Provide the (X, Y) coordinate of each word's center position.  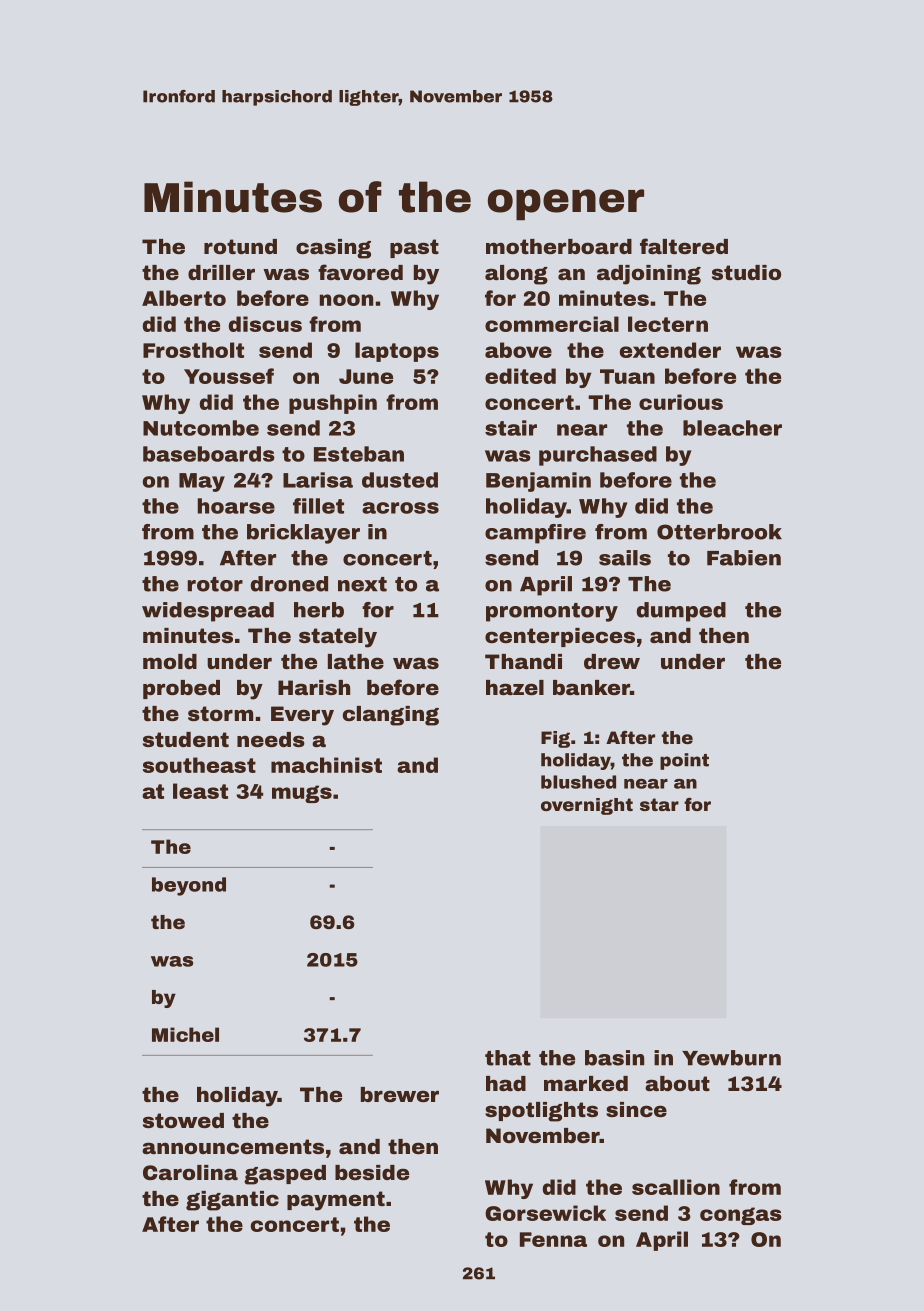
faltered (684, 246)
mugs (302, 794)
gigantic (232, 1201)
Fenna (553, 1239)
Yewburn (731, 1058)
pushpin (333, 404)
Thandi (523, 661)
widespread (208, 612)
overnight (587, 806)
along (516, 275)
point (684, 761)
